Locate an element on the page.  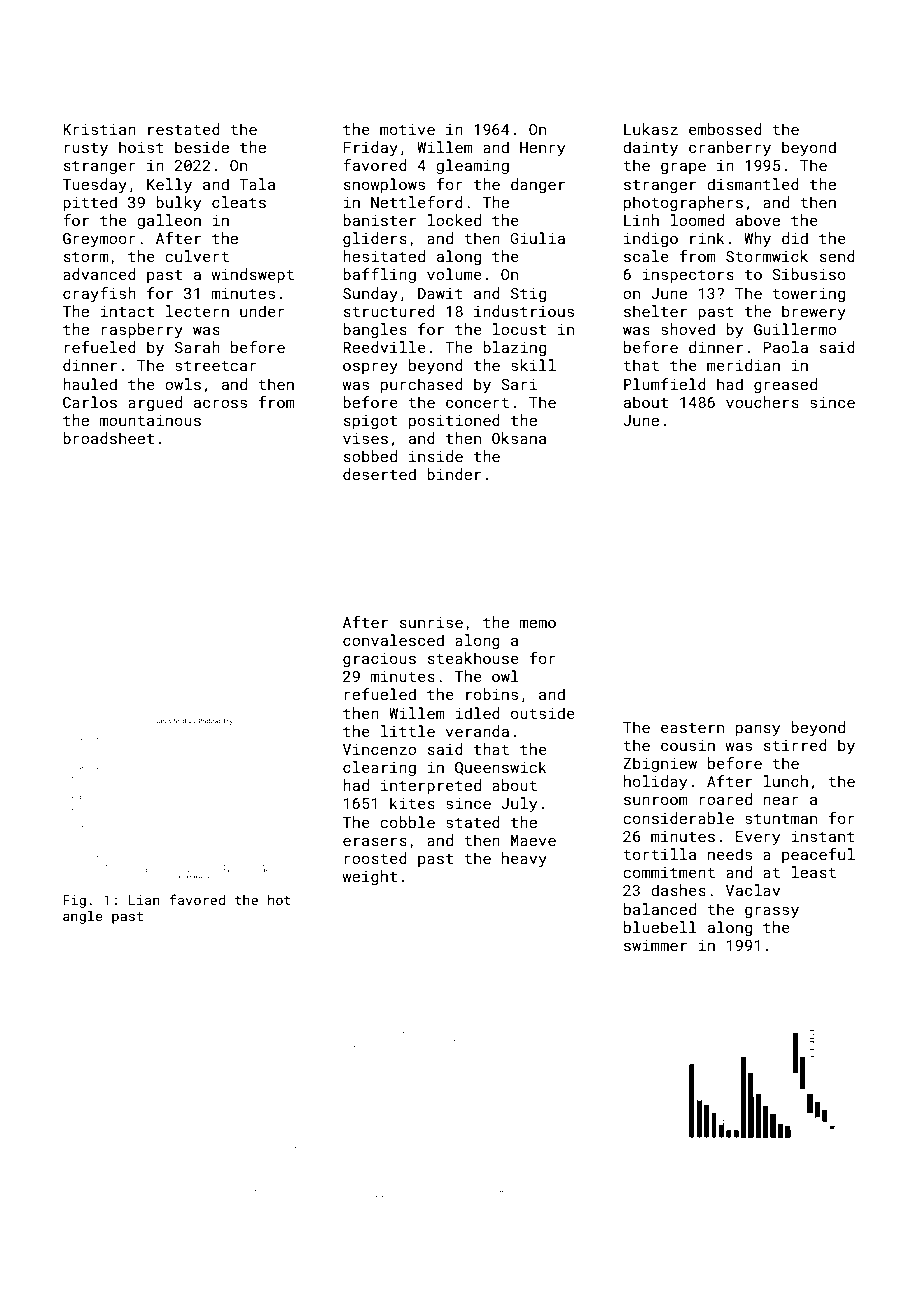
Lian is located at coordinates (144, 900).
